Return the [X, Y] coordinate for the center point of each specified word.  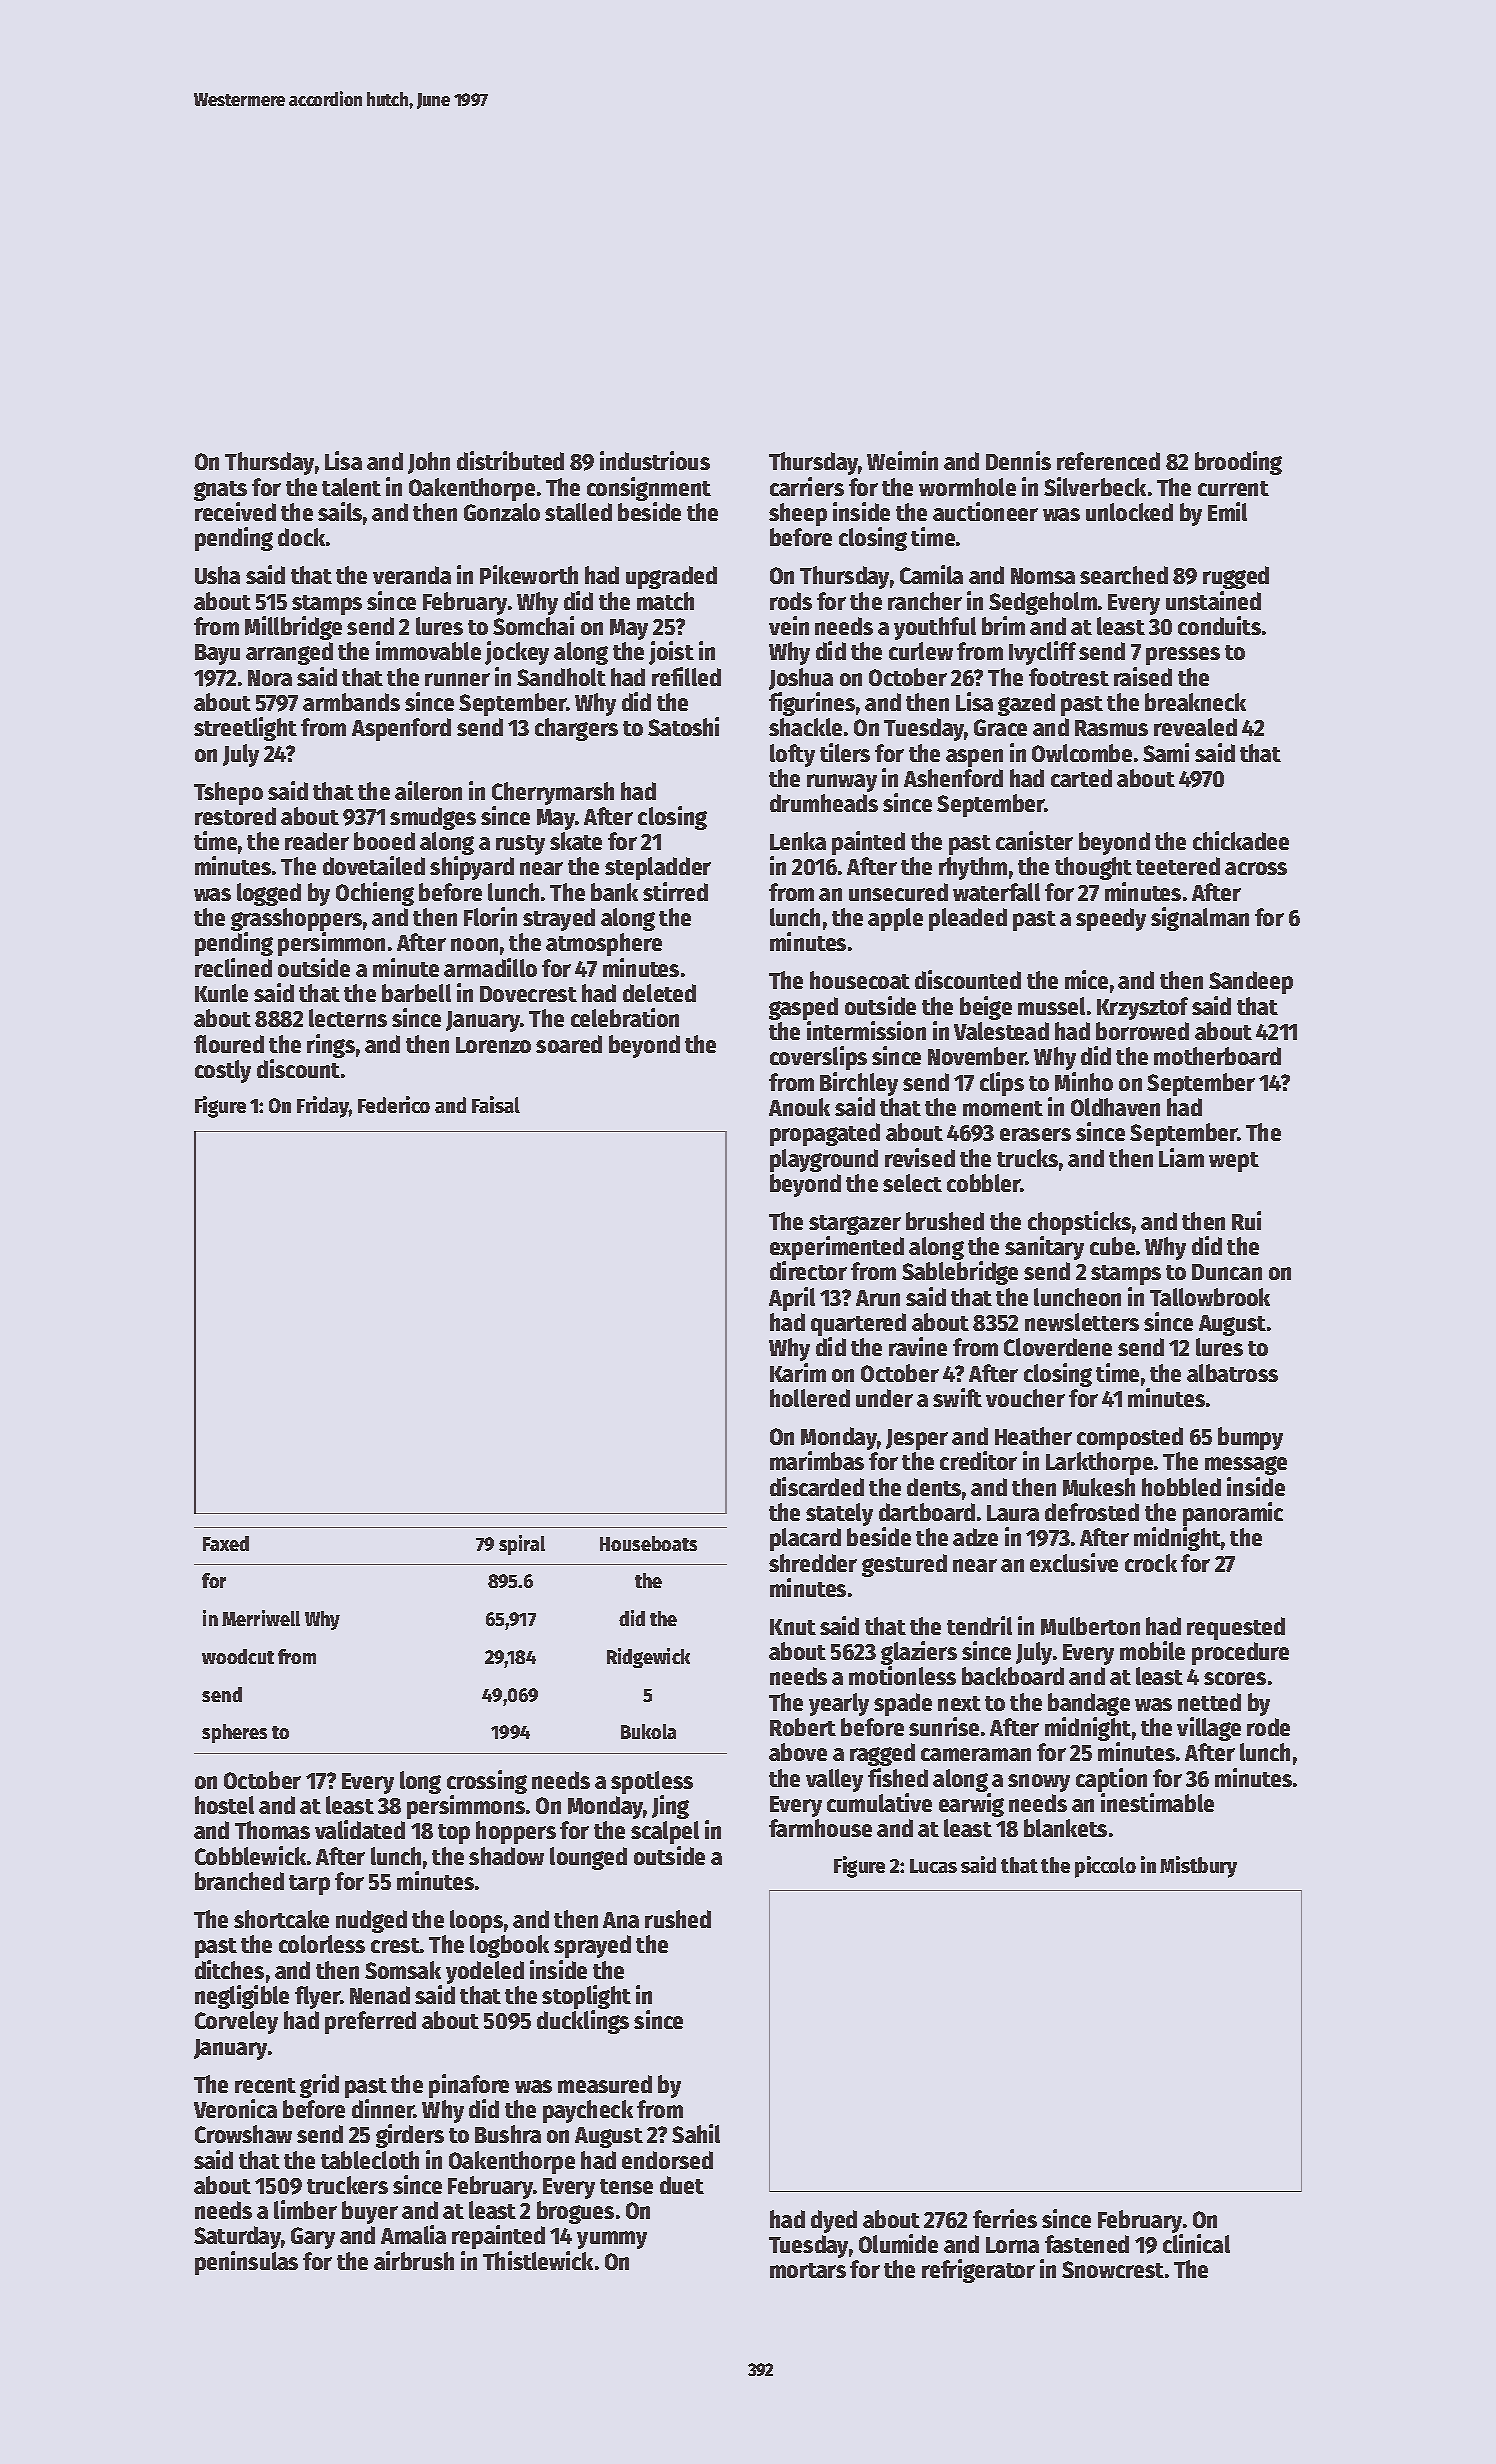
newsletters [1082, 1322]
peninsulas [246, 2263]
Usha [217, 575]
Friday [323, 1107]
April [792, 1299]
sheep [798, 514]
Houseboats [648, 1543]
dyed [834, 2221]
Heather [1033, 1436]
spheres [234, 1733]
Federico [394, 1104]
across [1256, 868]
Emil [1227, 511]
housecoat [860, 980]
